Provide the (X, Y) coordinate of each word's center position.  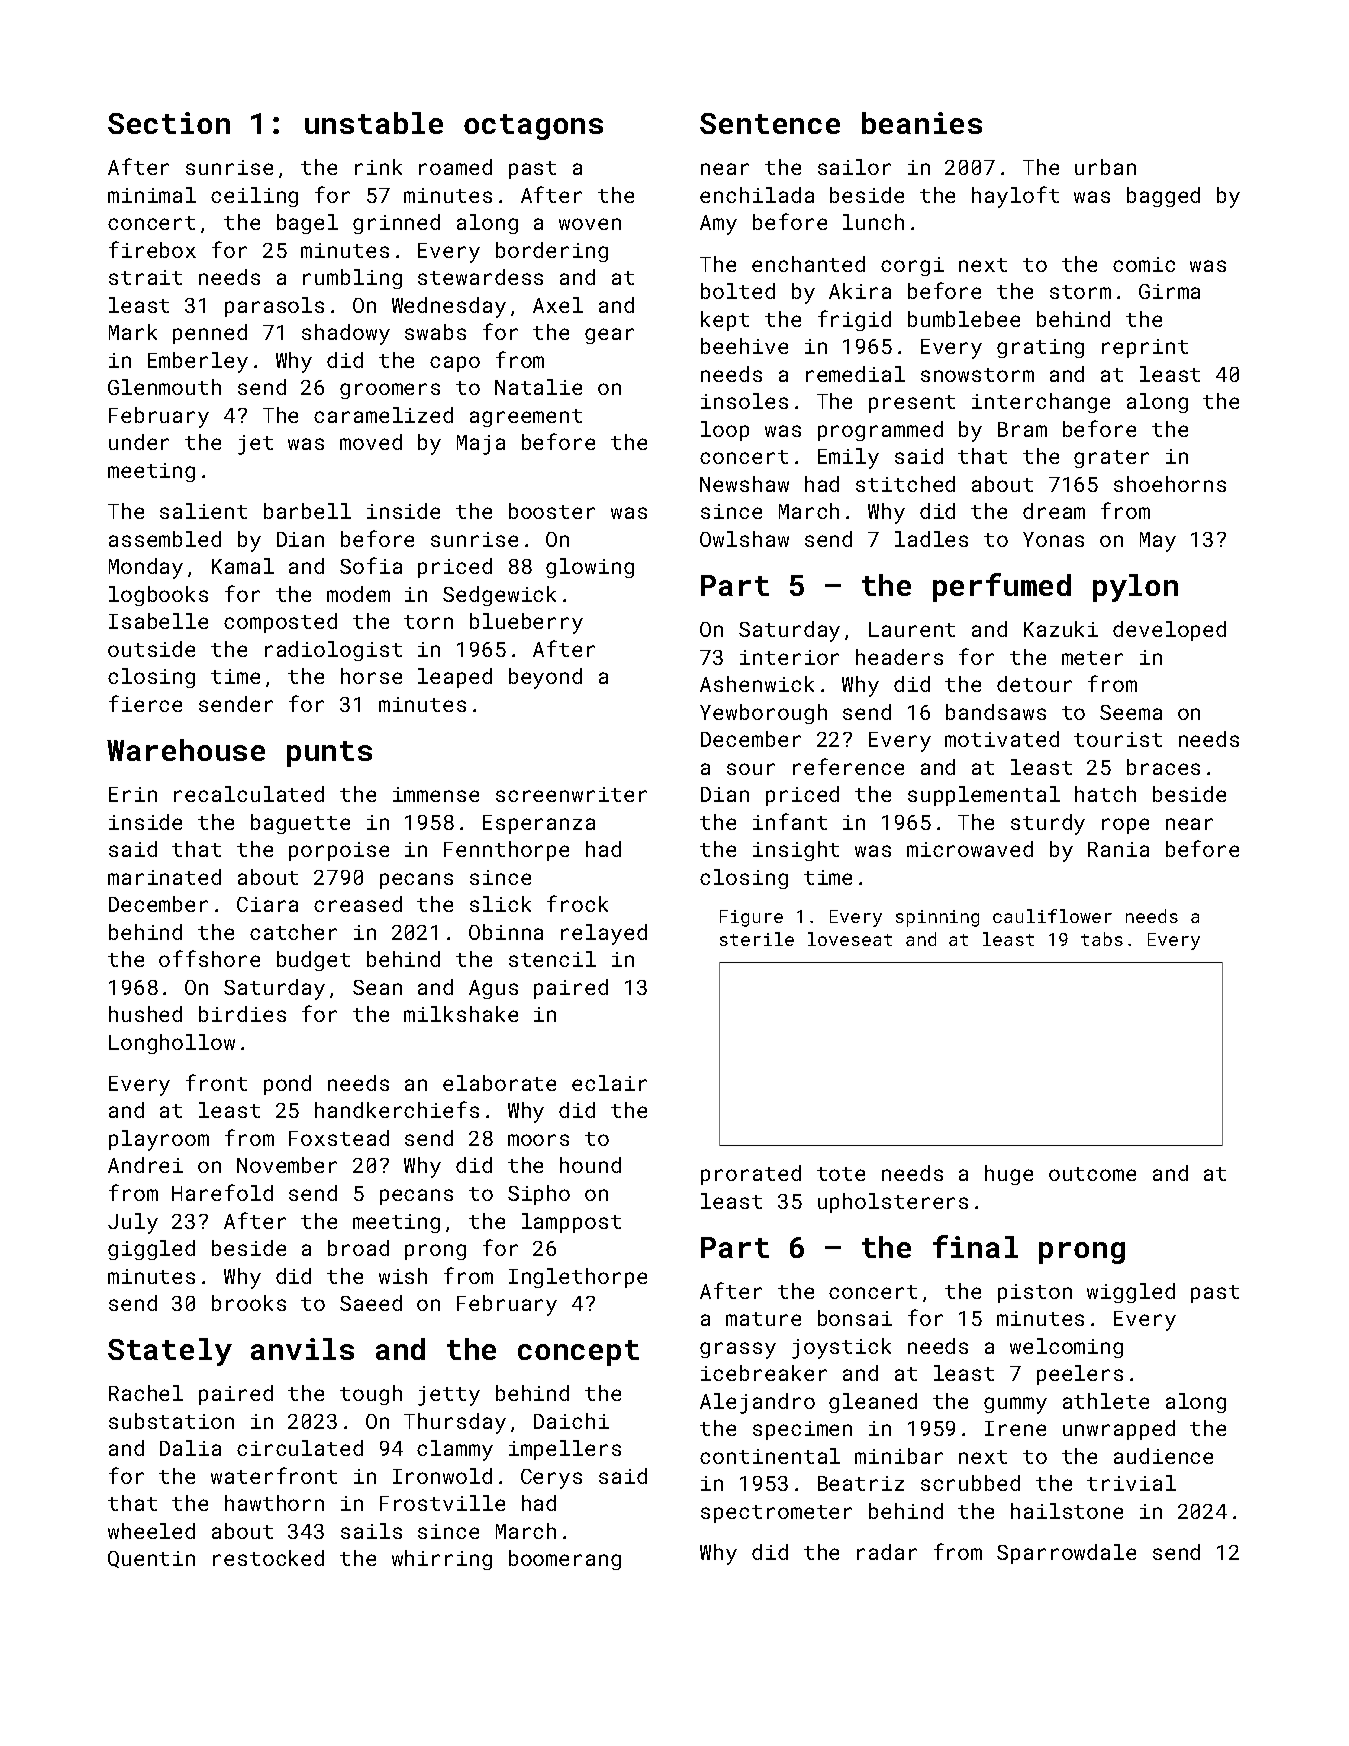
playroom (159, 1140)
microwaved (970, 849)
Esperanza (539, 824)
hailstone (1067, 1511)
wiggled (1131, 1293)
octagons (533, 127)
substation (171, 1421)
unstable (374, 123)
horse (371, 676)
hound (590, 1165)
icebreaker (764, 1373)
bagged (1163, 197)
